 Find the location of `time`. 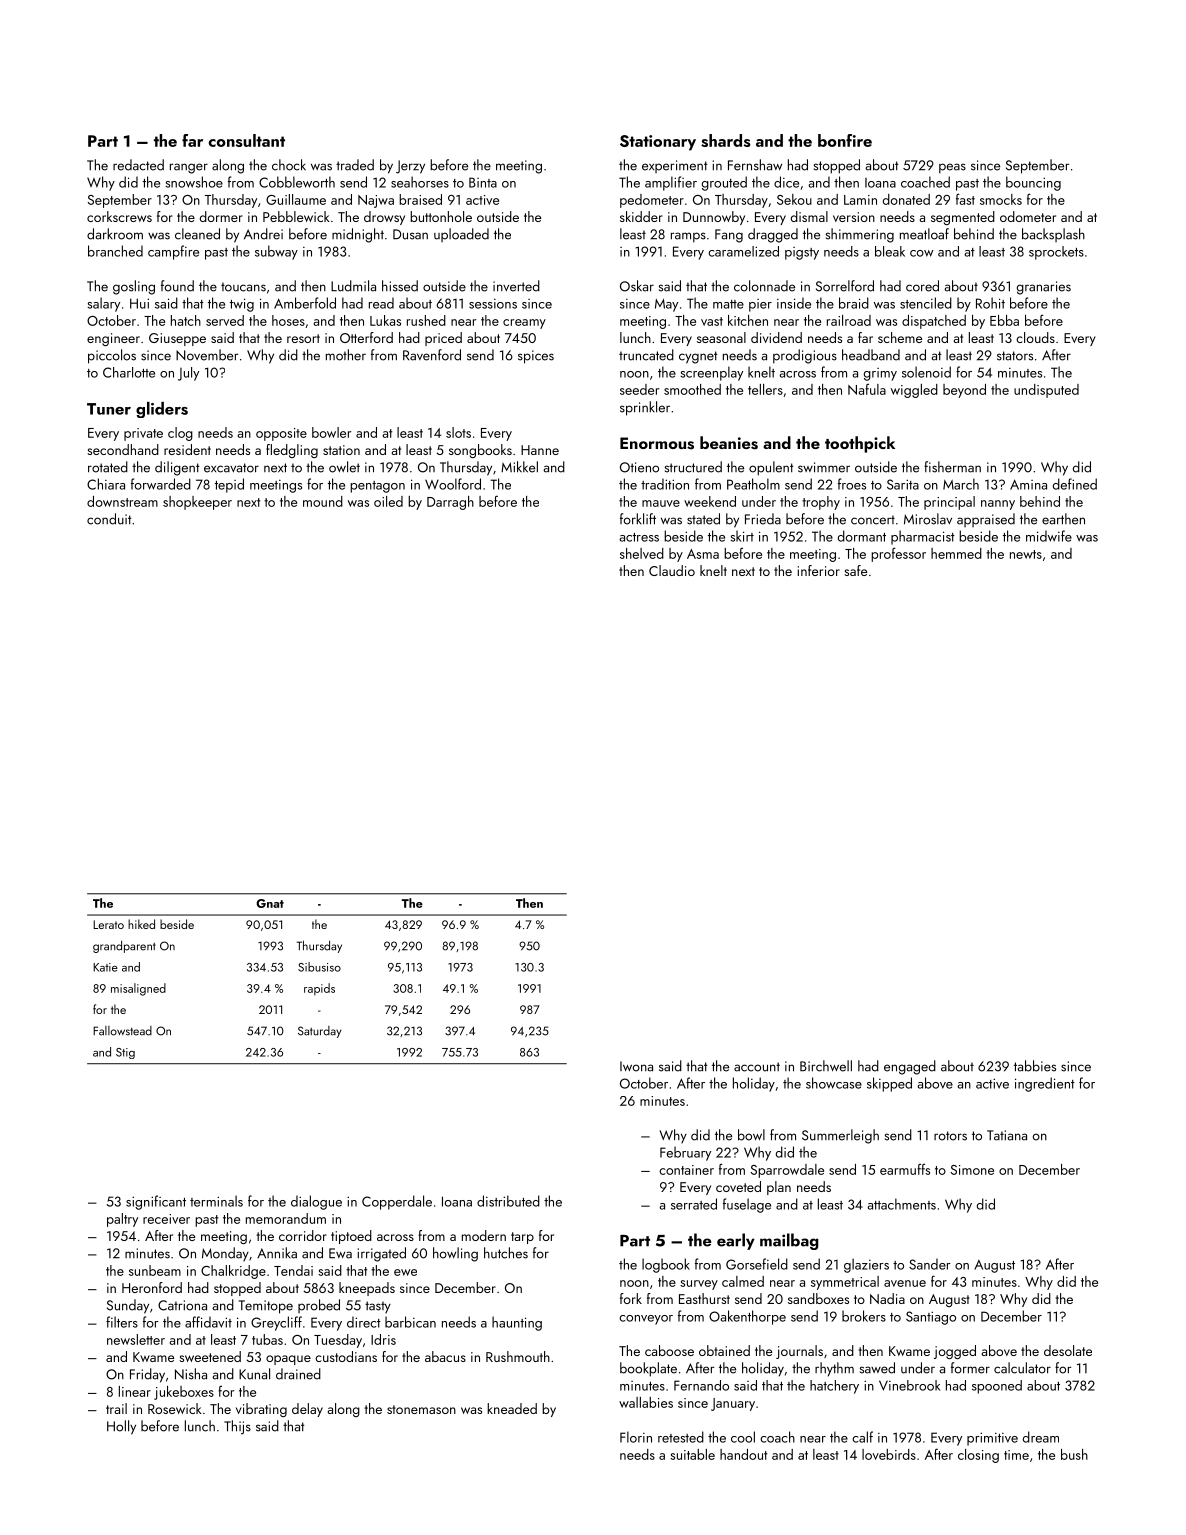

time is located at coordinates (1016, 1455).
